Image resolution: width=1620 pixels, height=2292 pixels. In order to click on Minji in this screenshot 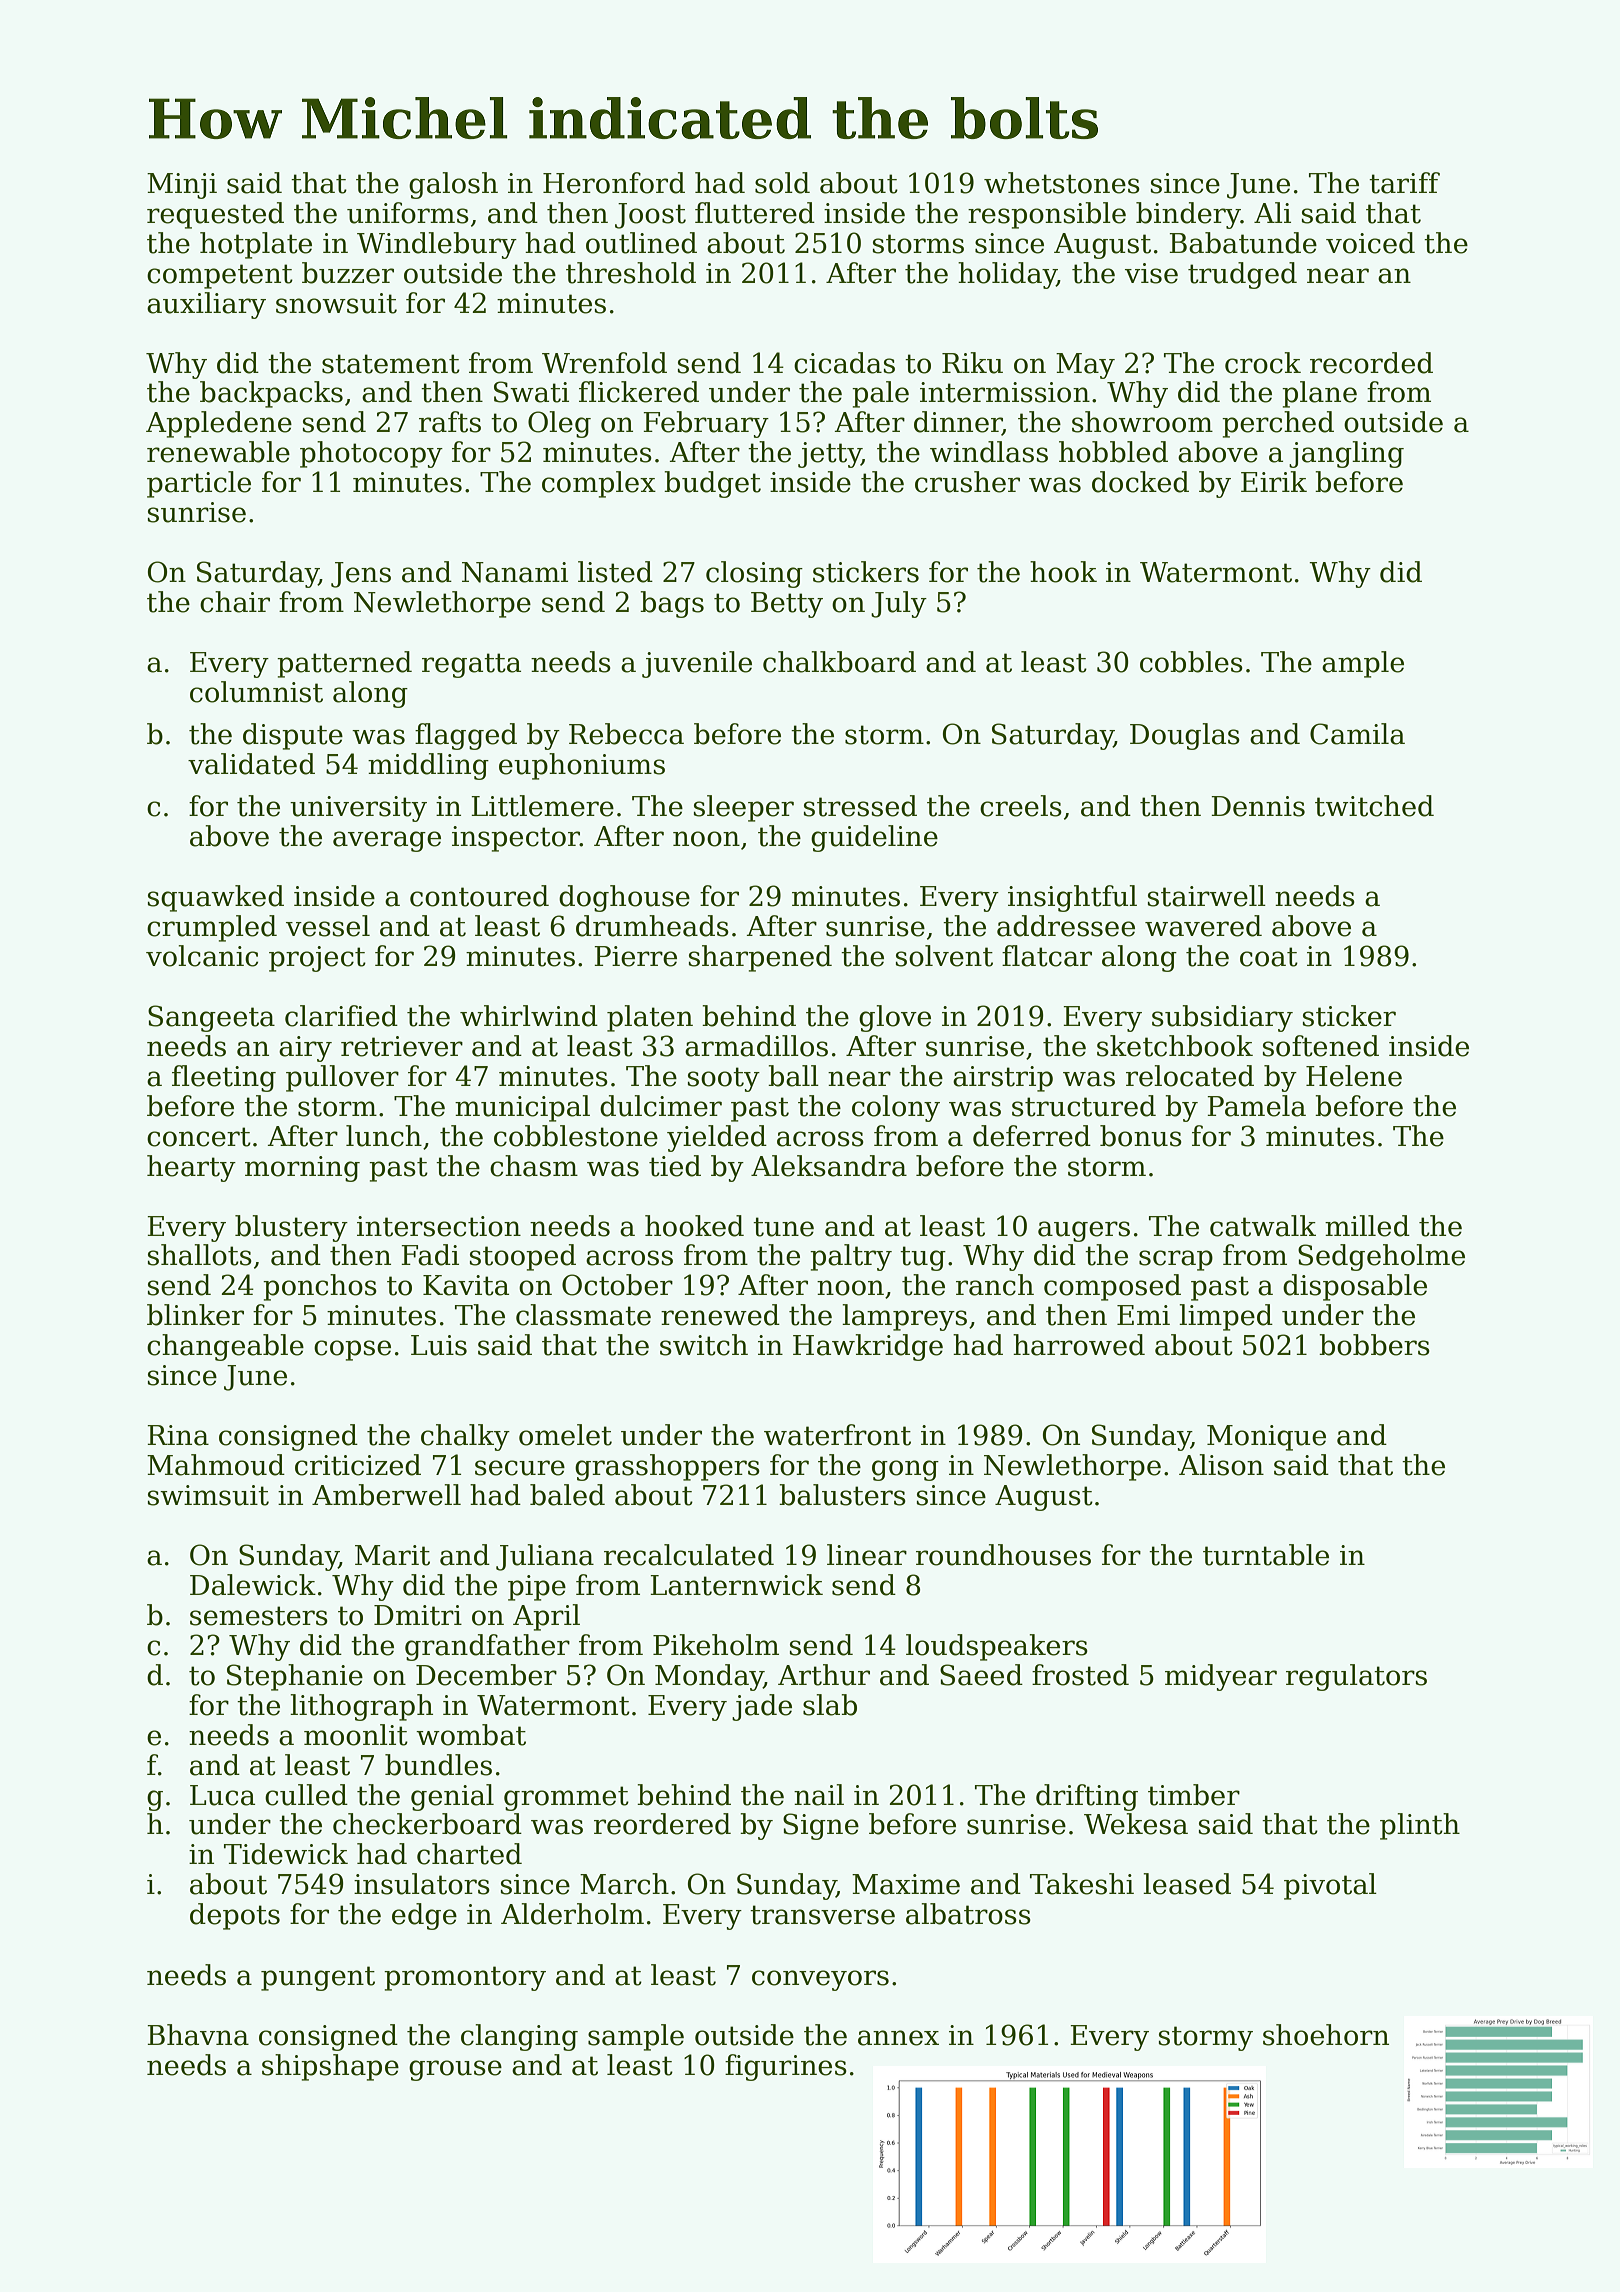, I will do `click(182, 186)`.
